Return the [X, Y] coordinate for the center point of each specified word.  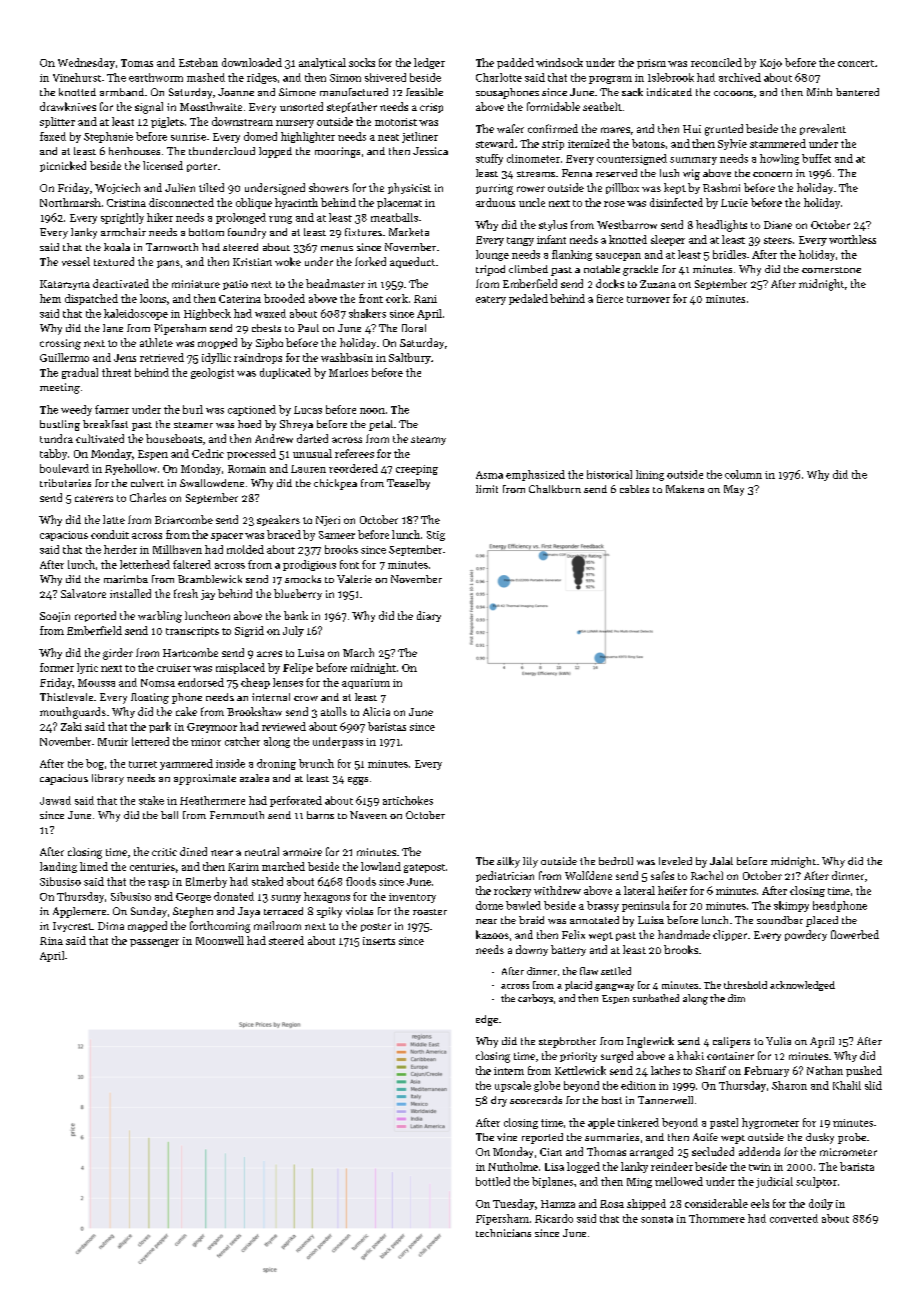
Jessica [430, 151]
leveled [675, 861]
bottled [493, 1181]
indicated [669, 92]
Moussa [96, 683]
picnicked [63, 166]
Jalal [721, 861]
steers [778, 240]
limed [94, 866]
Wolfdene [588, 875]
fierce [610, 298]
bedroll [616, 861]
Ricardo [554, 1218]
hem [50, 298]
